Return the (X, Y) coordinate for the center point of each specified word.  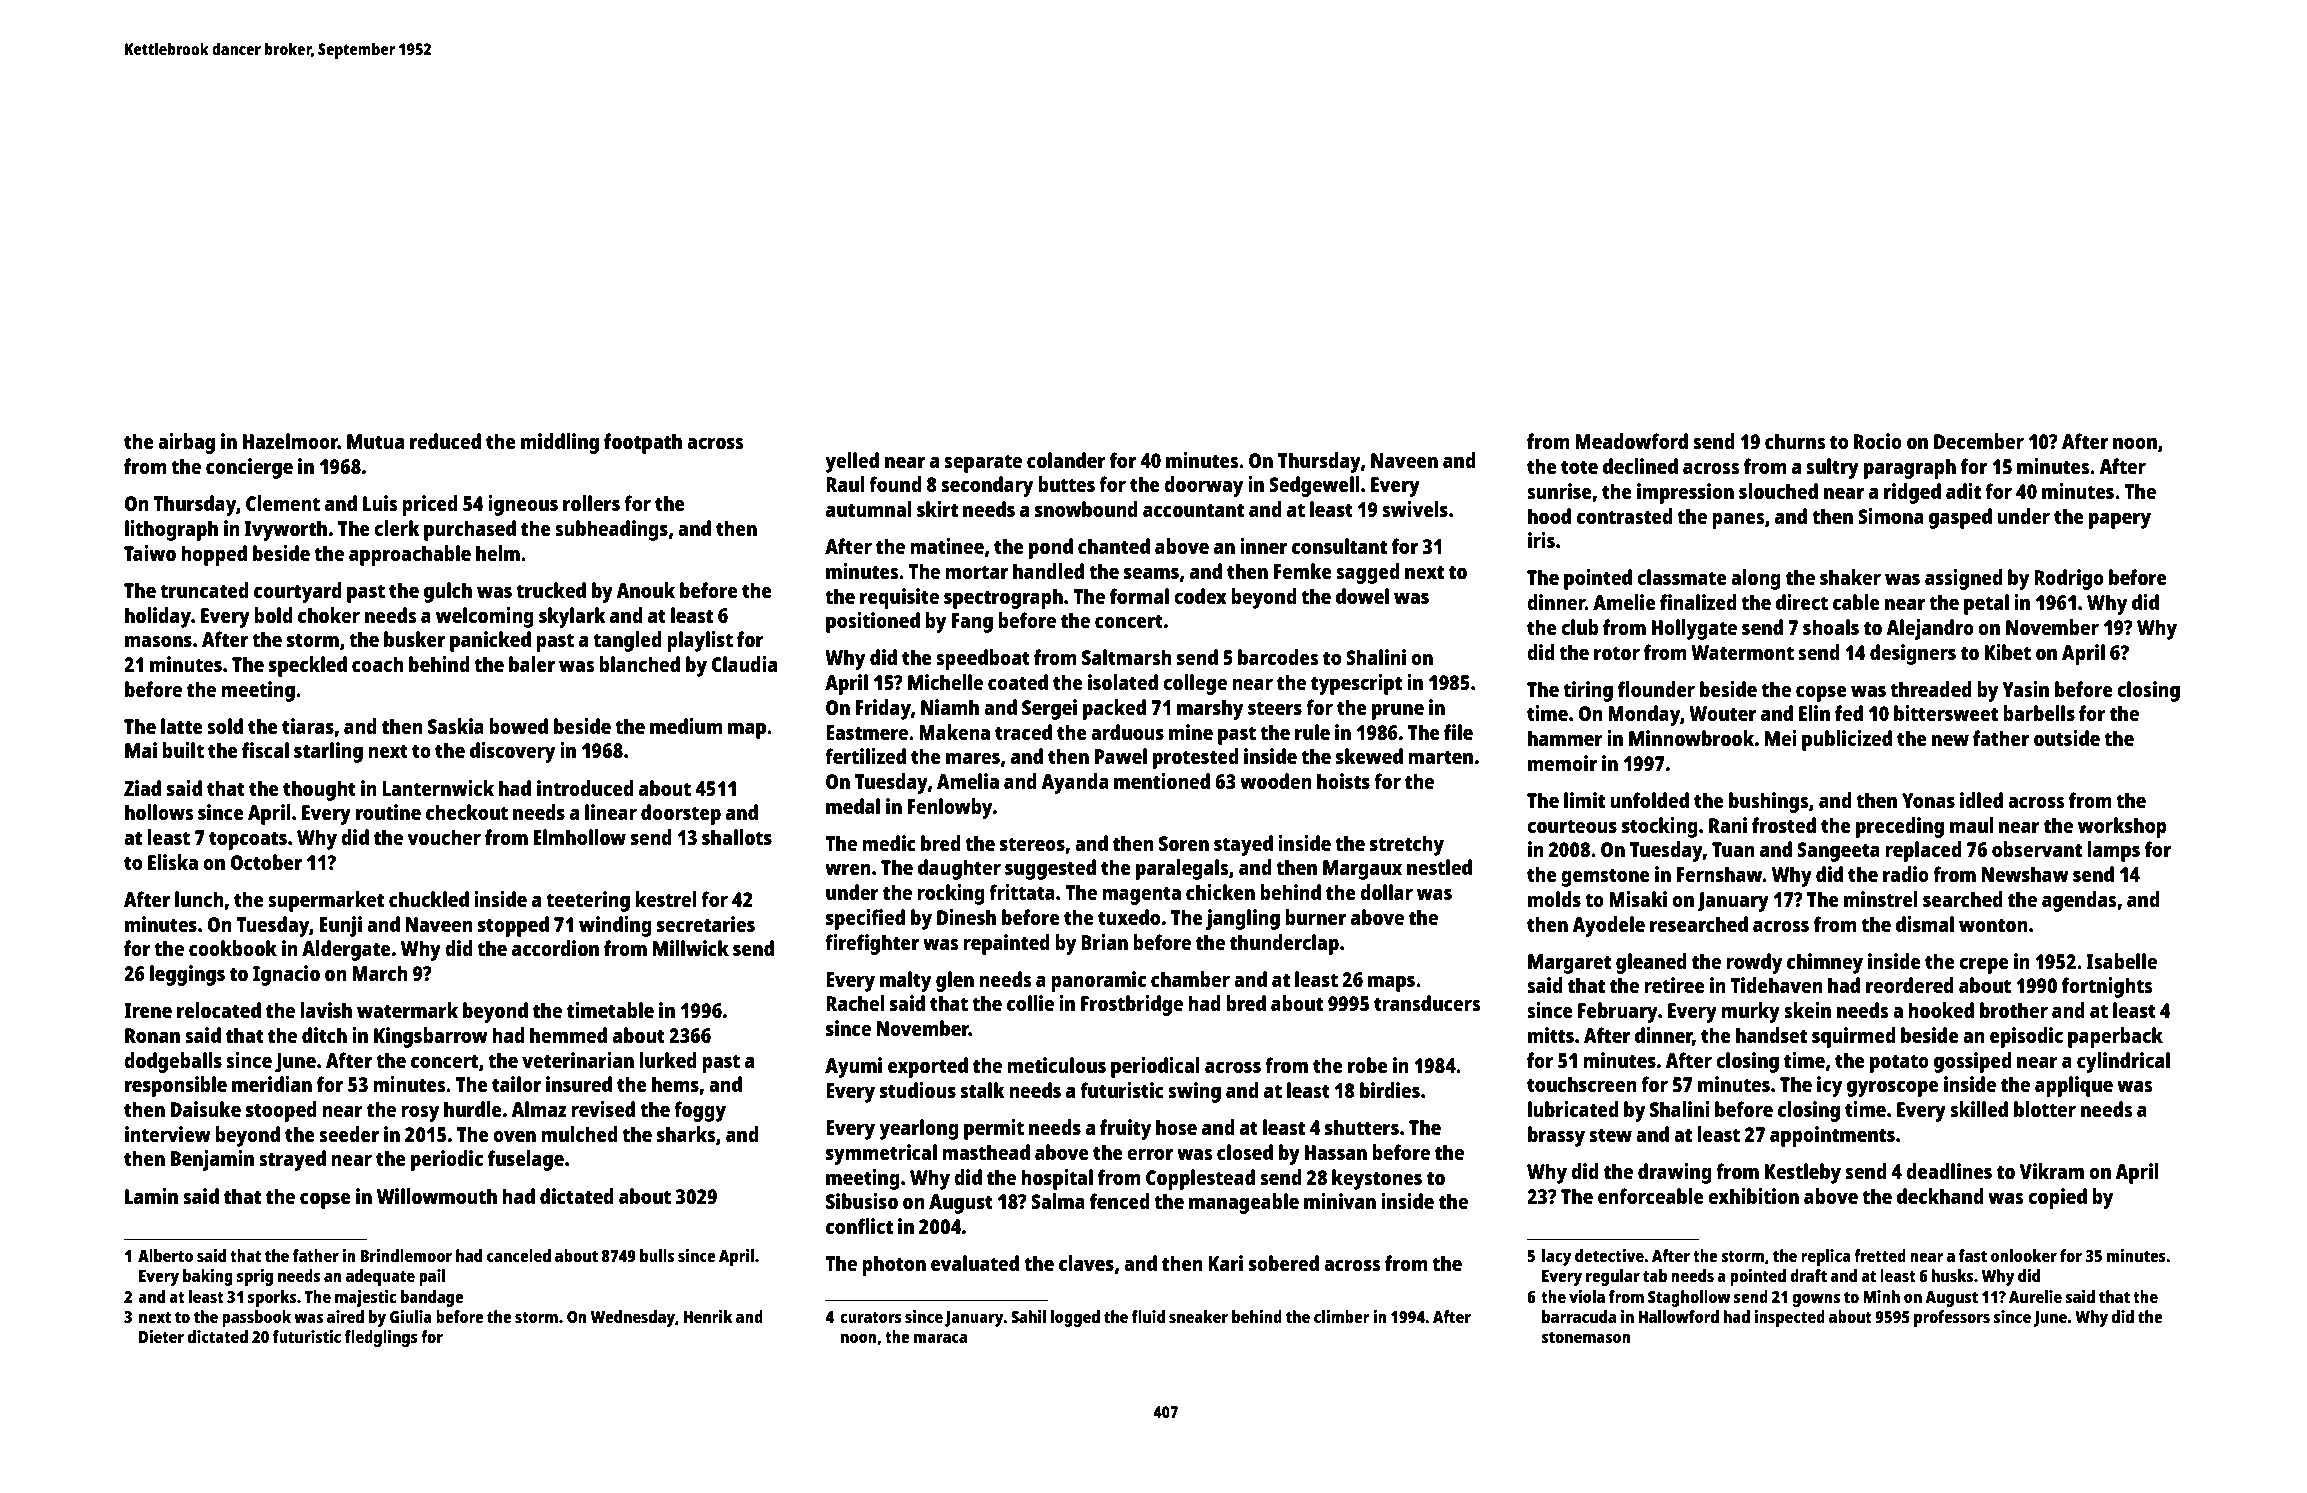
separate (983, 463)
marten (1440, 757)
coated (1018, 682)
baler (532, 664)
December (1979, 441)
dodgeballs (173, 1062)
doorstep (681, 814)
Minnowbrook (1691, 738)
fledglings (381, 1338)
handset (1771, 1035)
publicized (1847, 740)
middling (560, 443)
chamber (1190, 979)
